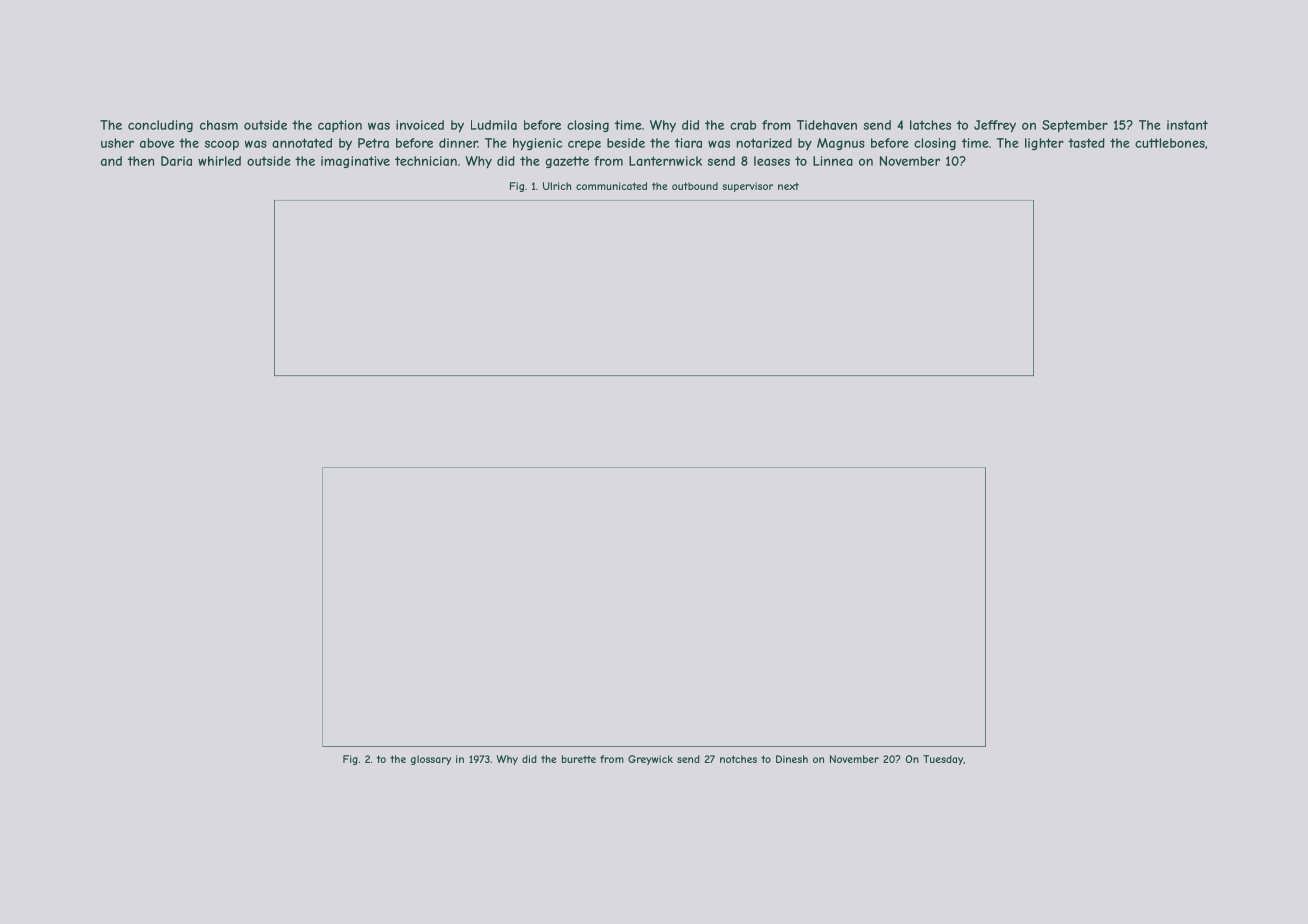  I want to click on September, so click(1075, 126).
